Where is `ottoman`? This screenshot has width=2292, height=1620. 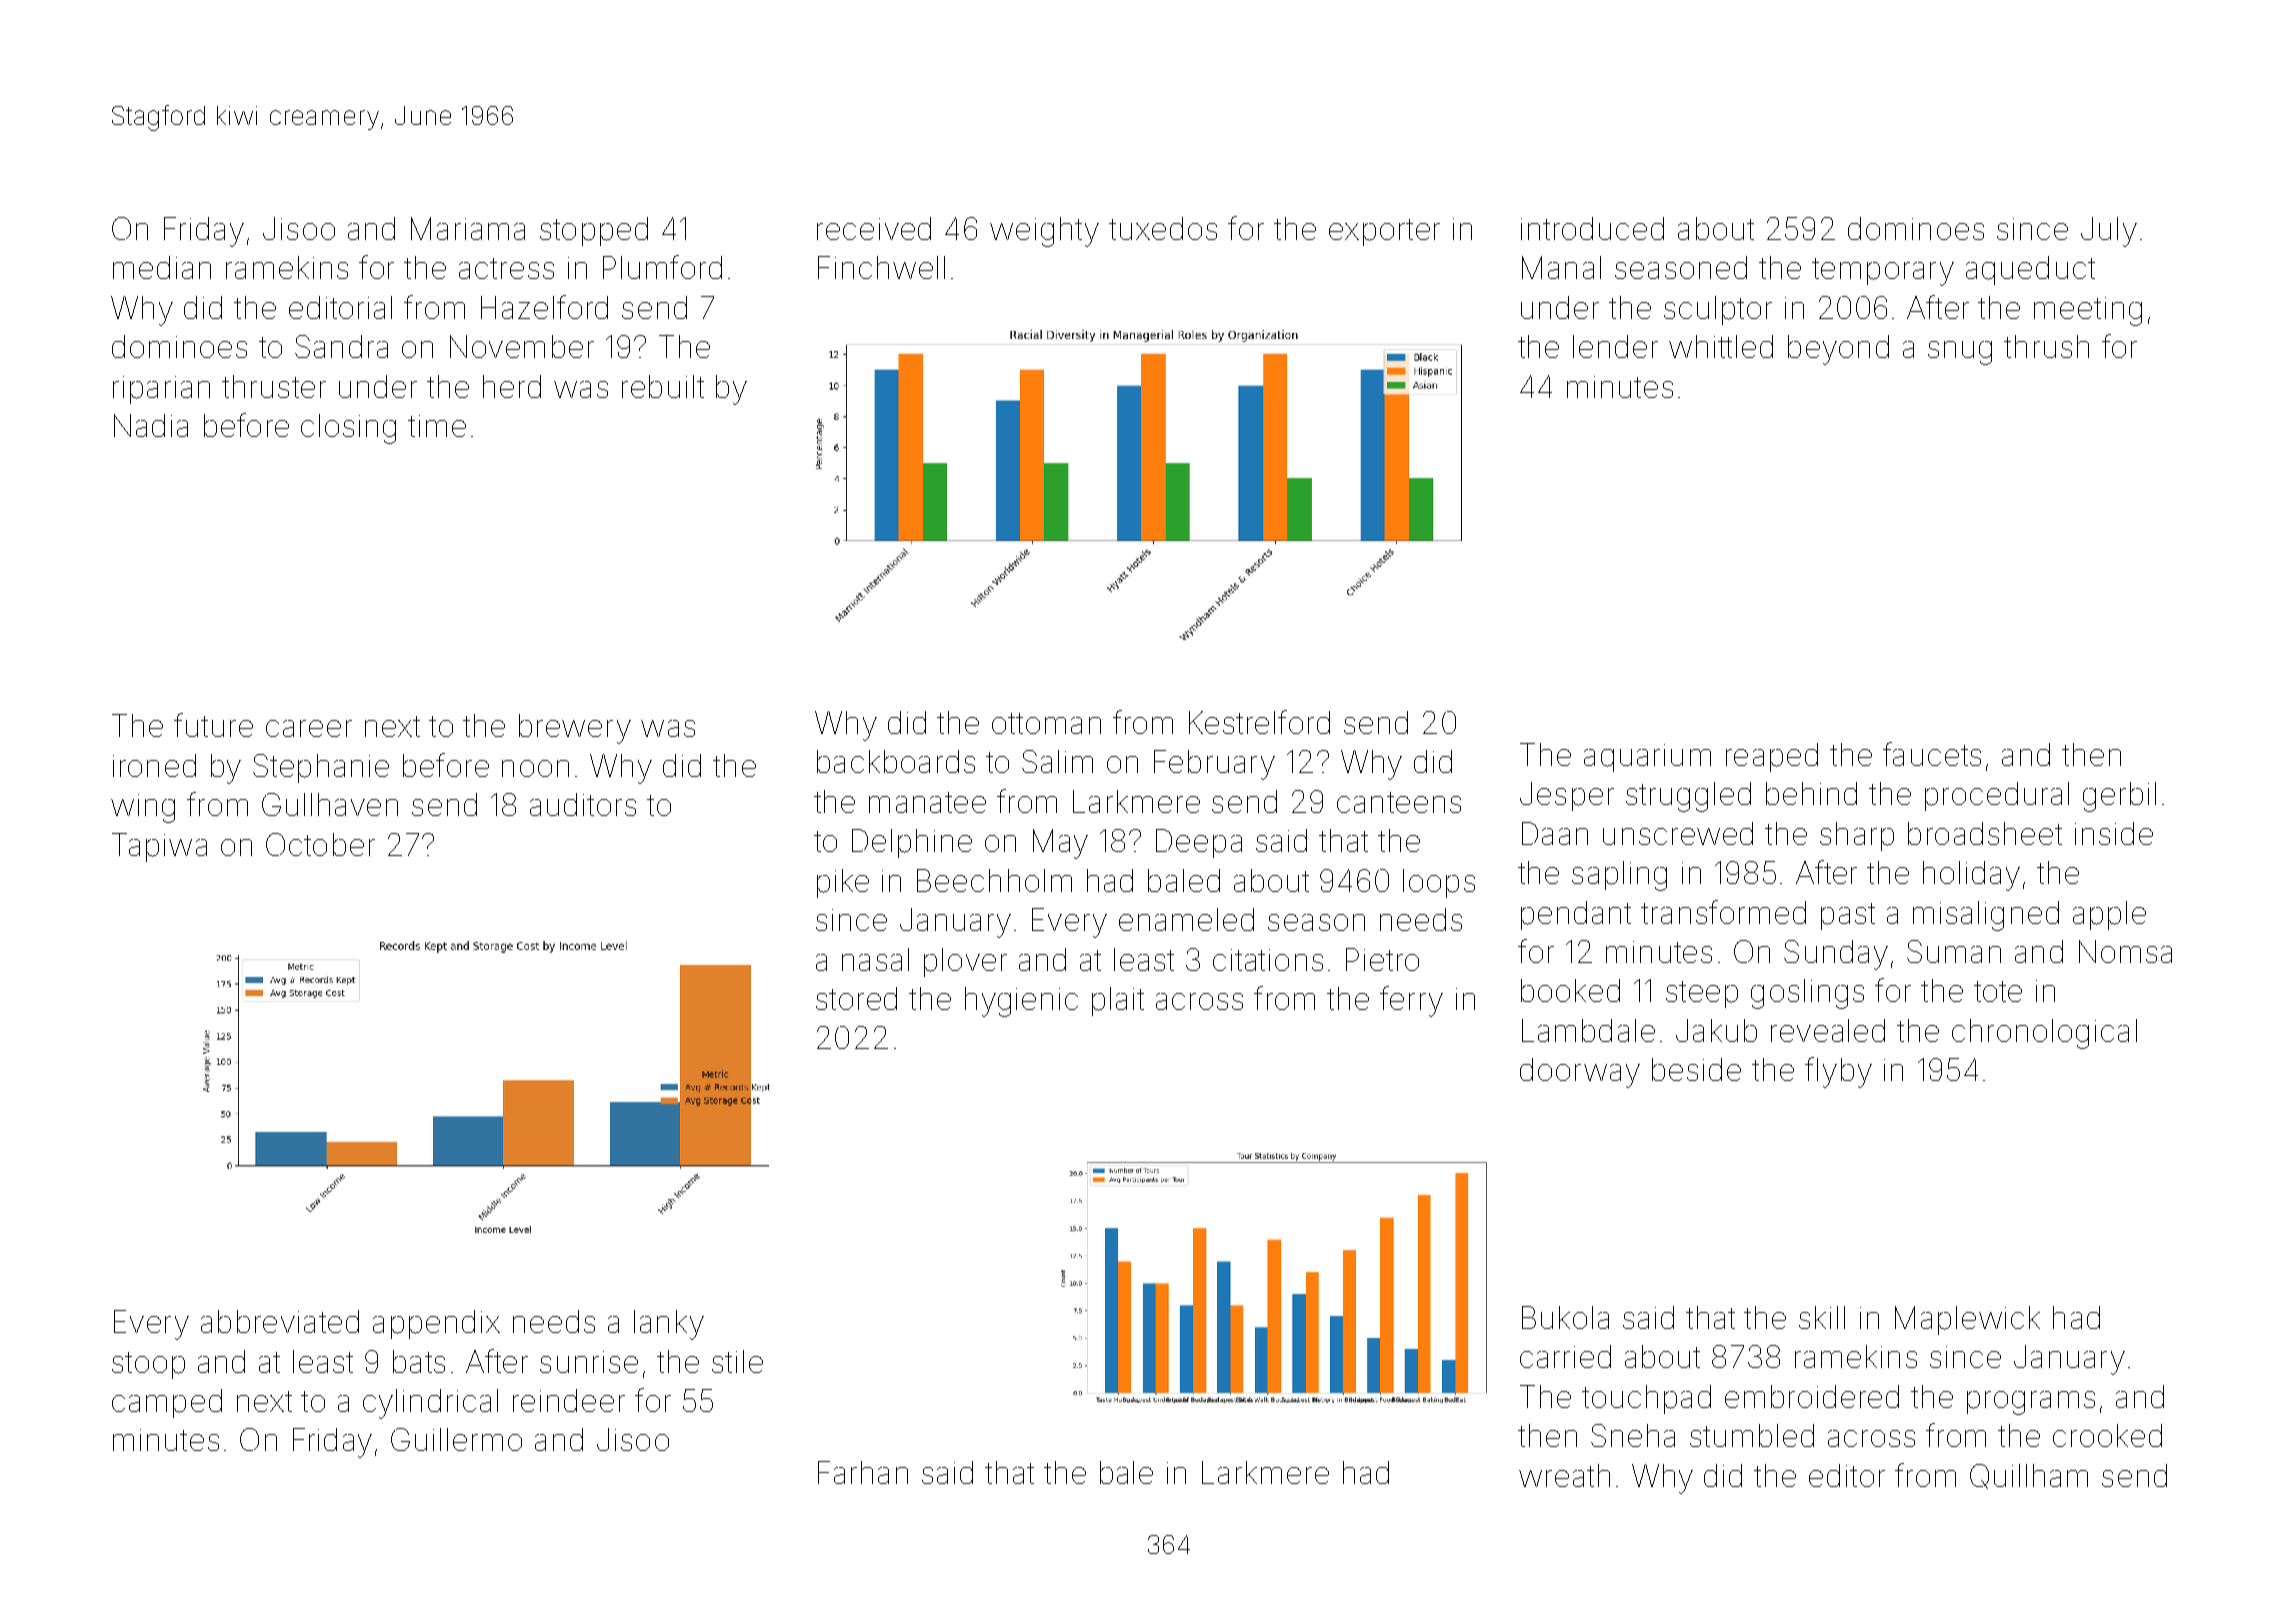
ottoman is located at coordinates (1046, 723).
